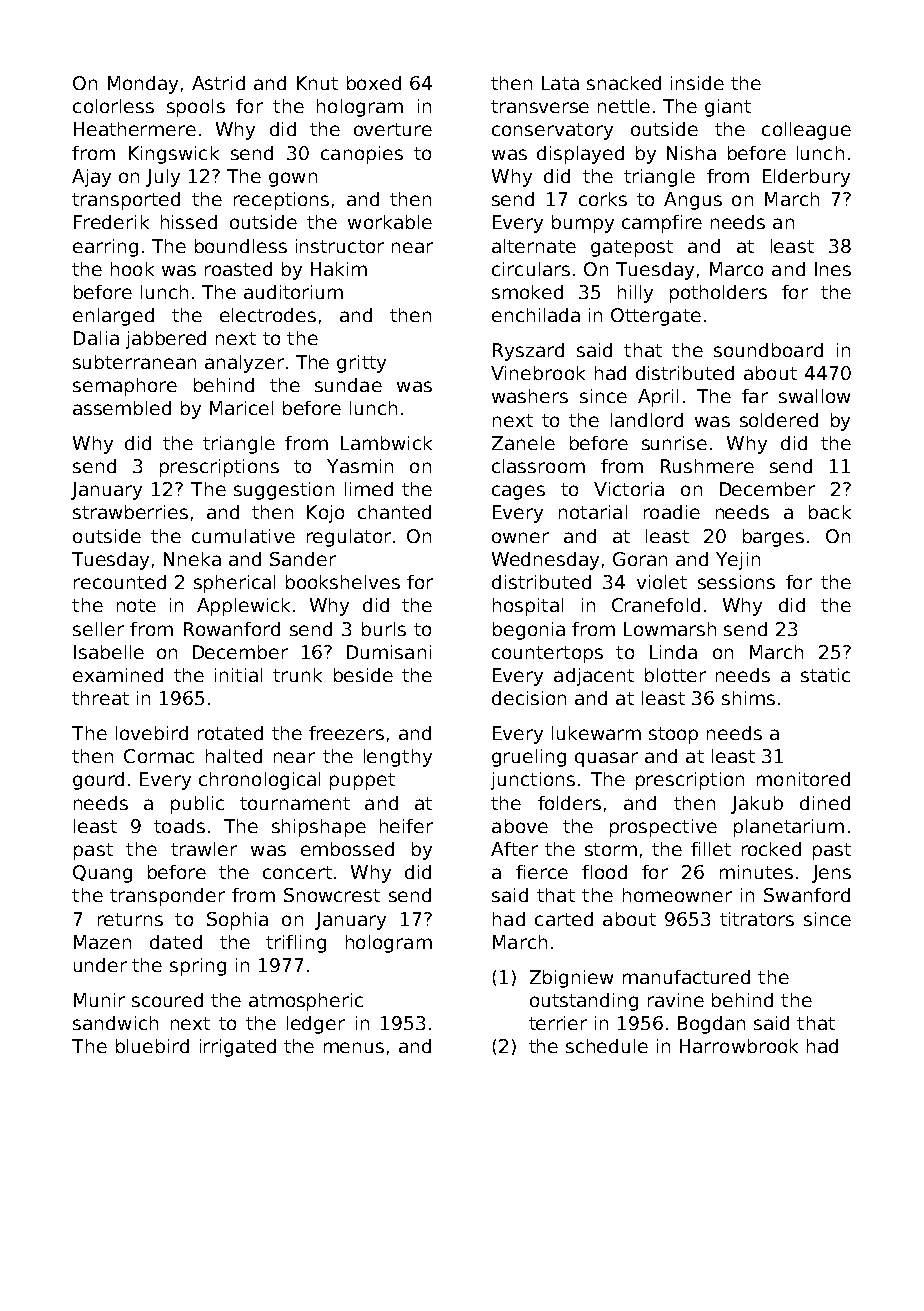 The height and width of the page is (1311, 924). I want to click on landlord, so click(647, 420).
